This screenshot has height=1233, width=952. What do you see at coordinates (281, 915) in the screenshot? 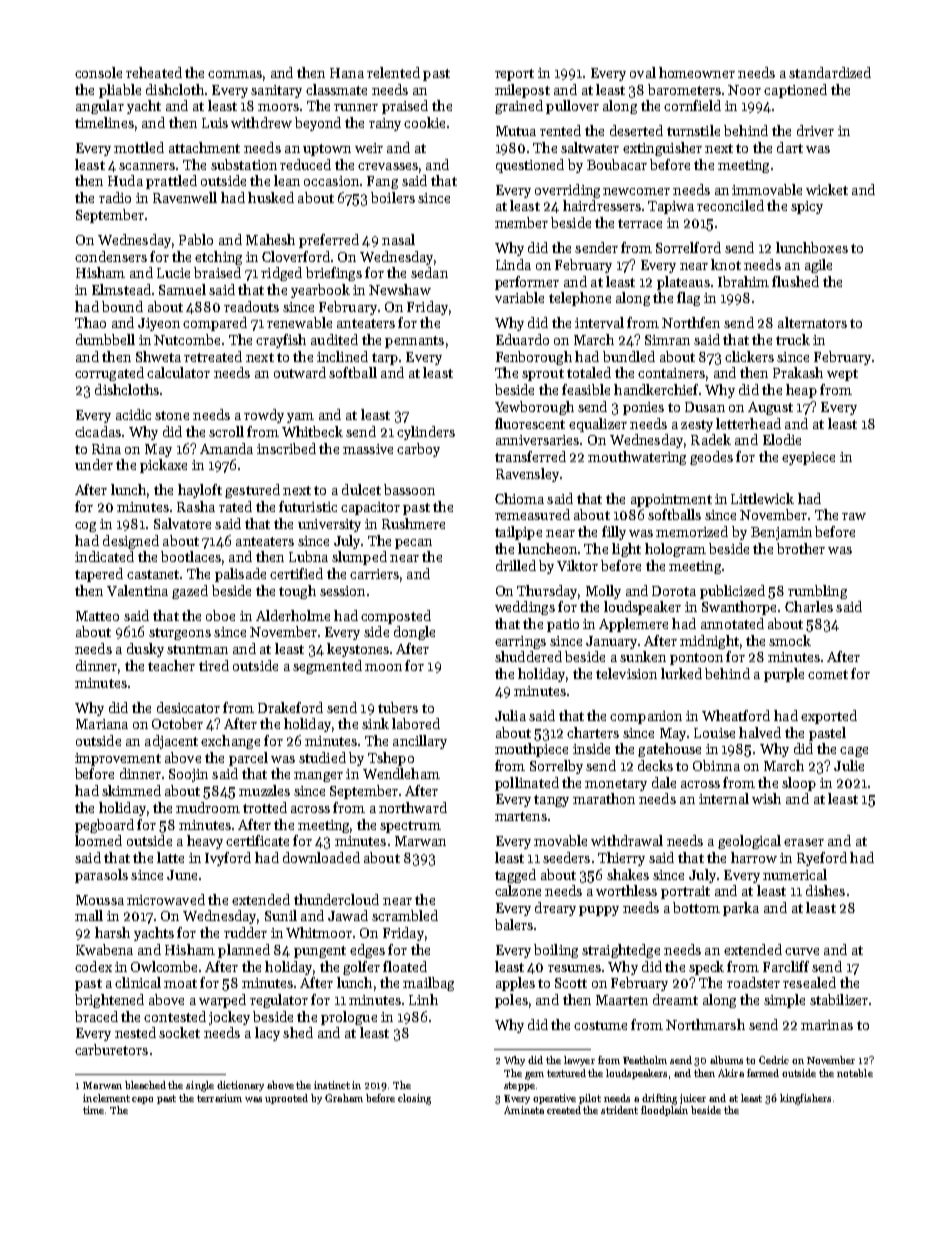
I see `Sunil` at bounding box center [281, 915].
